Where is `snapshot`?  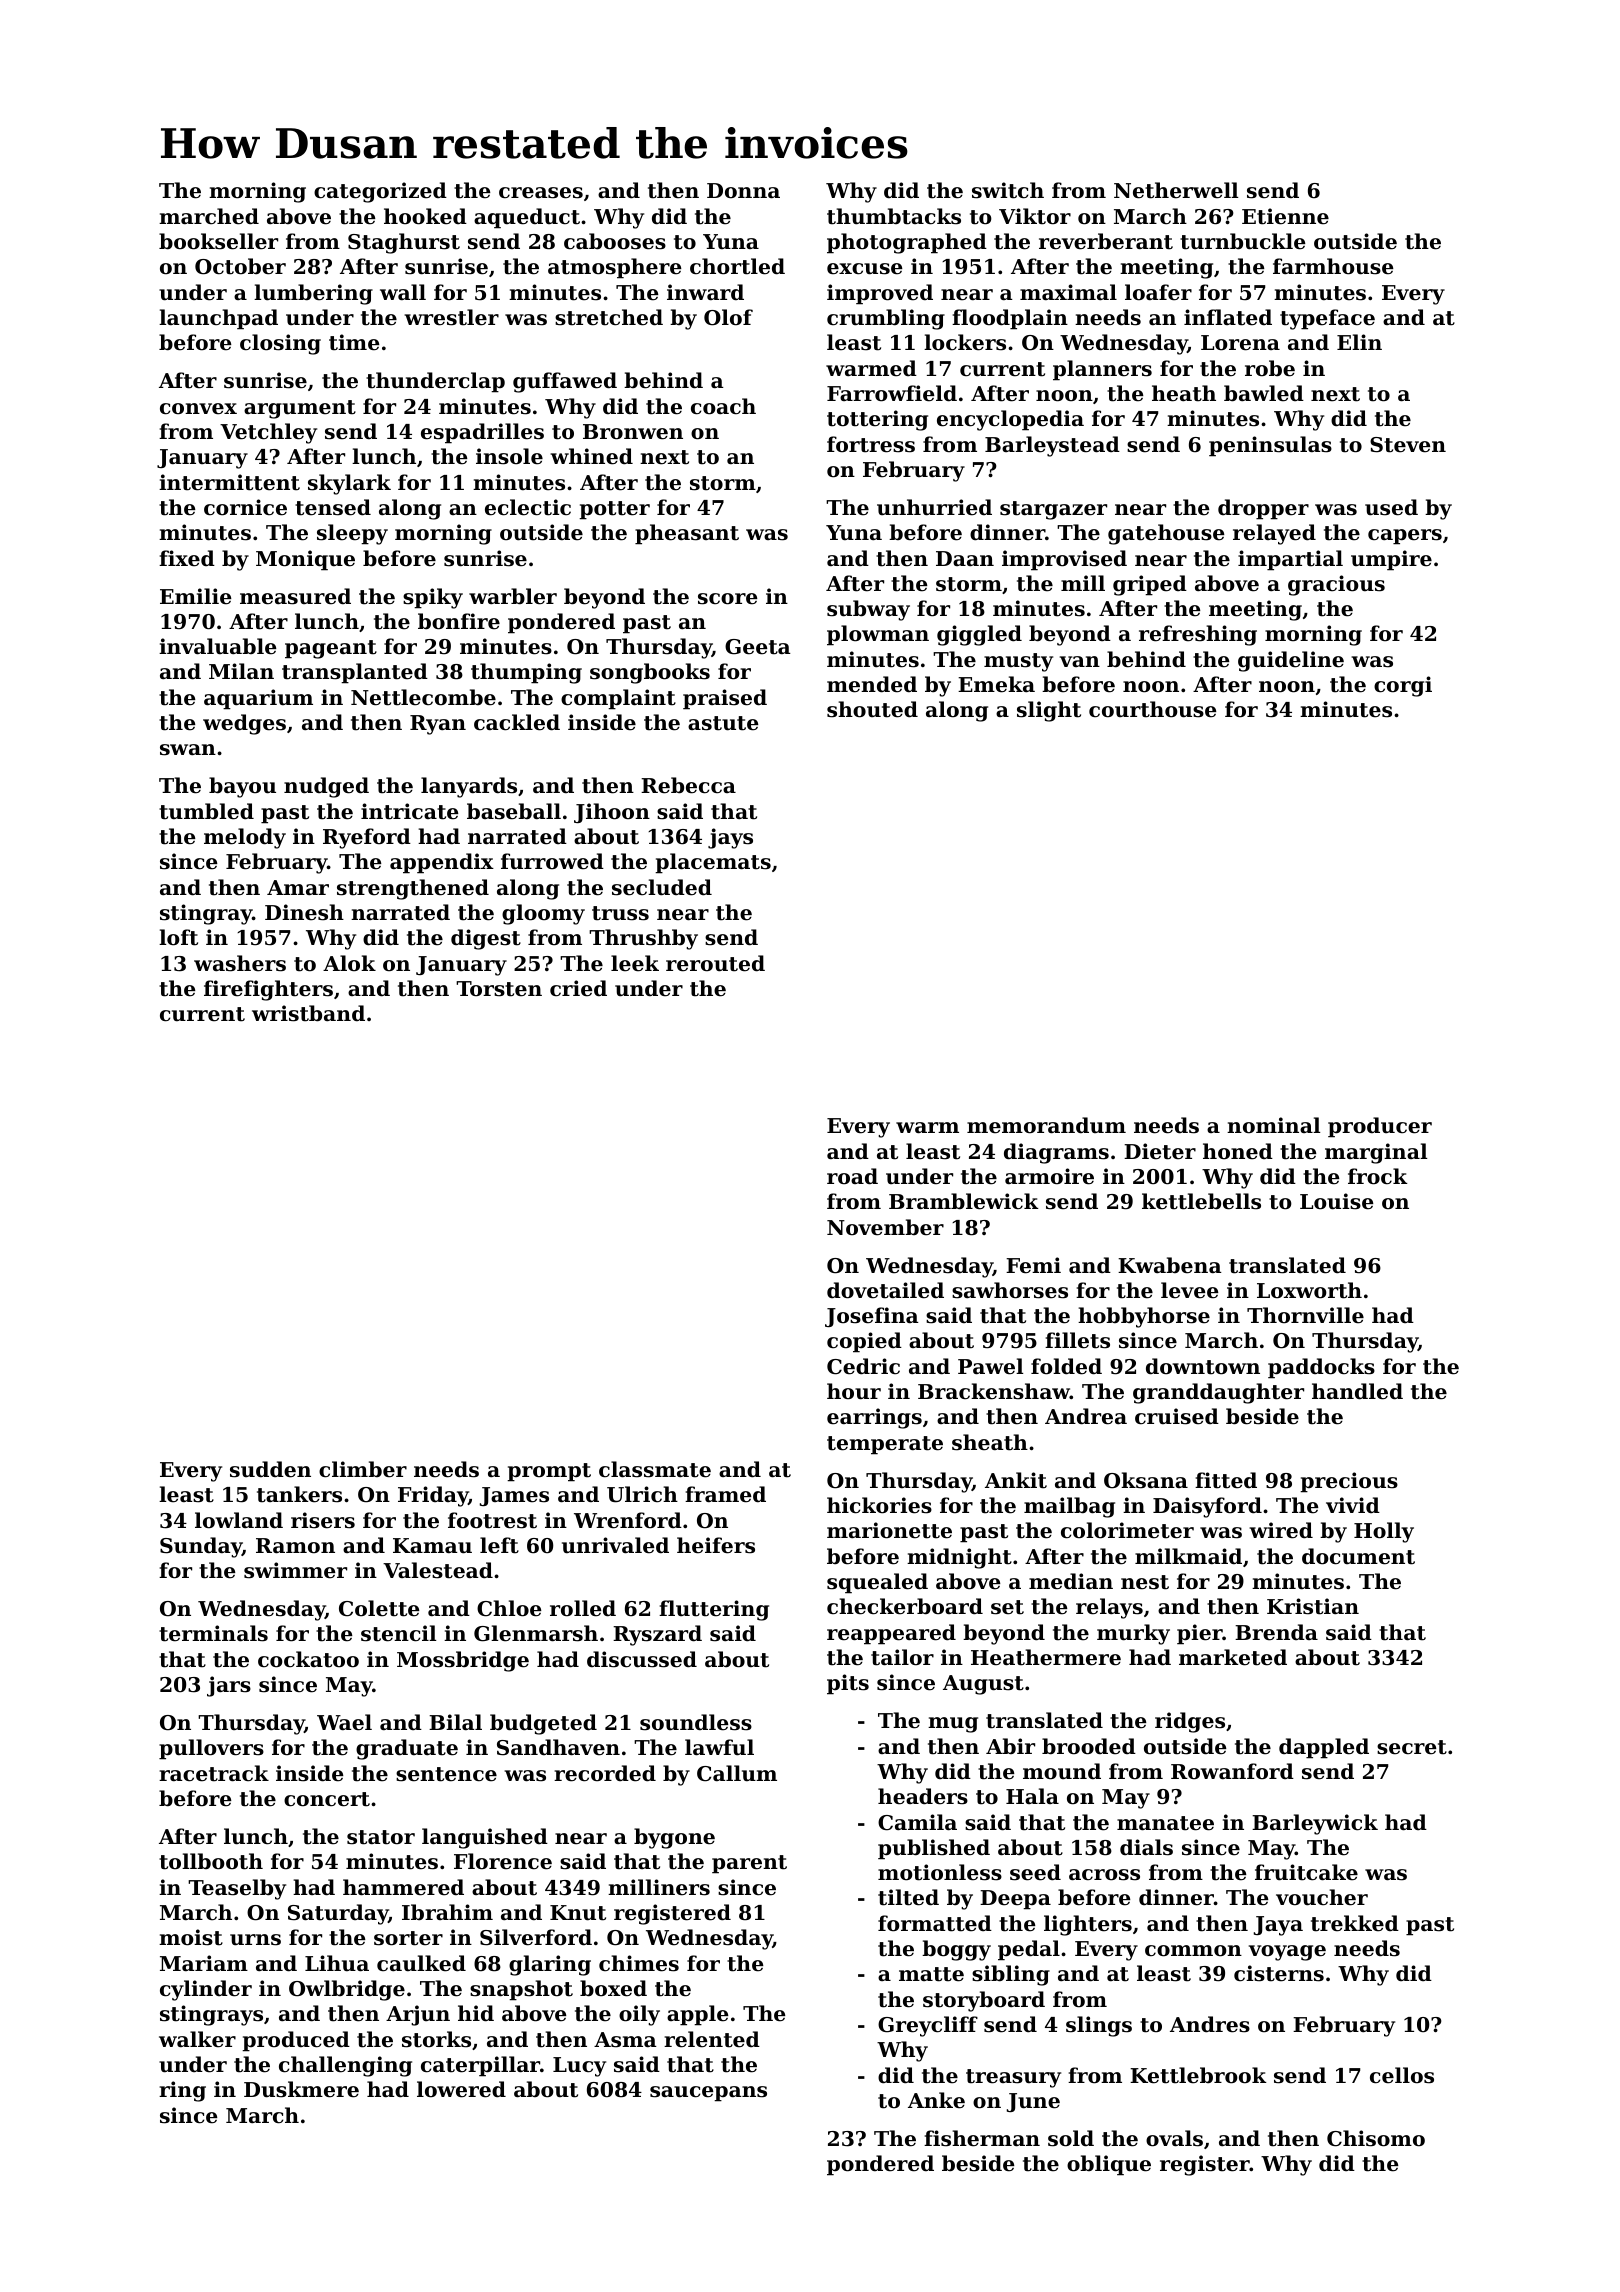
snapshot is located at coordinates (521, 1990).
